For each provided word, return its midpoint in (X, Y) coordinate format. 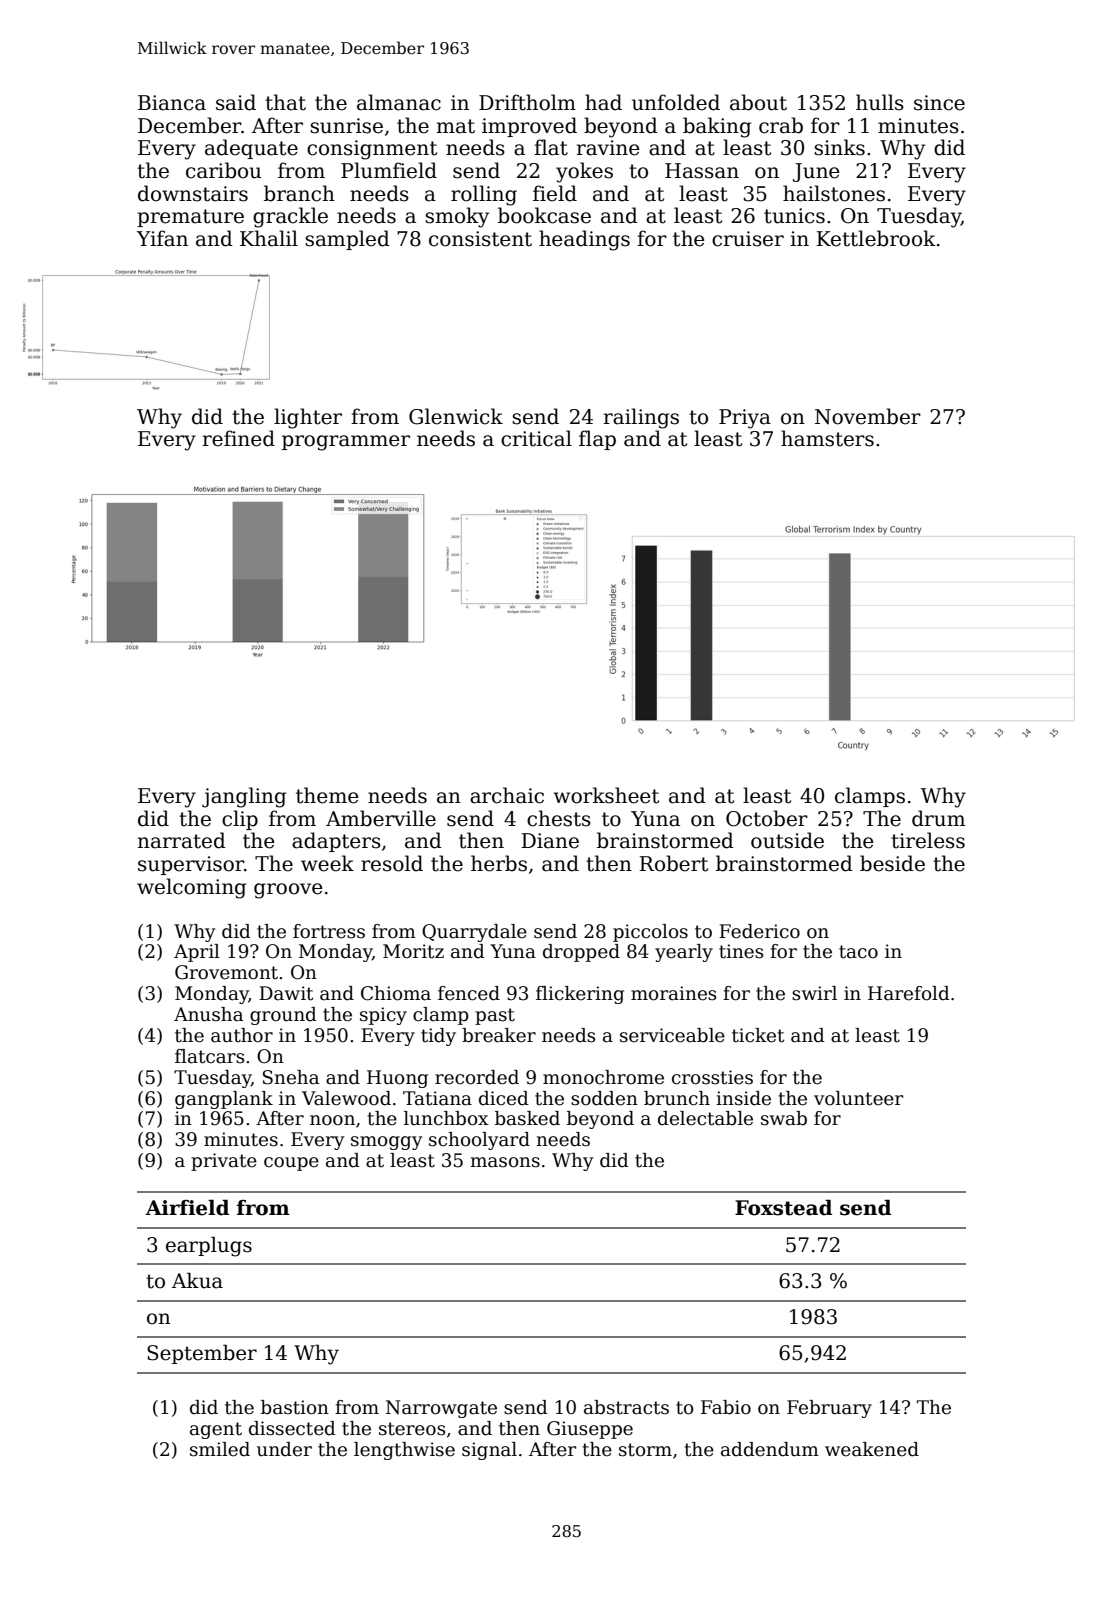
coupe (291, 1164)
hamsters (827, 438)
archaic (507, 795)
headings (584, 240)
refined (239, 438)
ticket (758, 1035)
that (285, 102)
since (939, 103)
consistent (480, 239)
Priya (745, 419)
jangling (244, 797)
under (284, 1449)
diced (504, 1098)
